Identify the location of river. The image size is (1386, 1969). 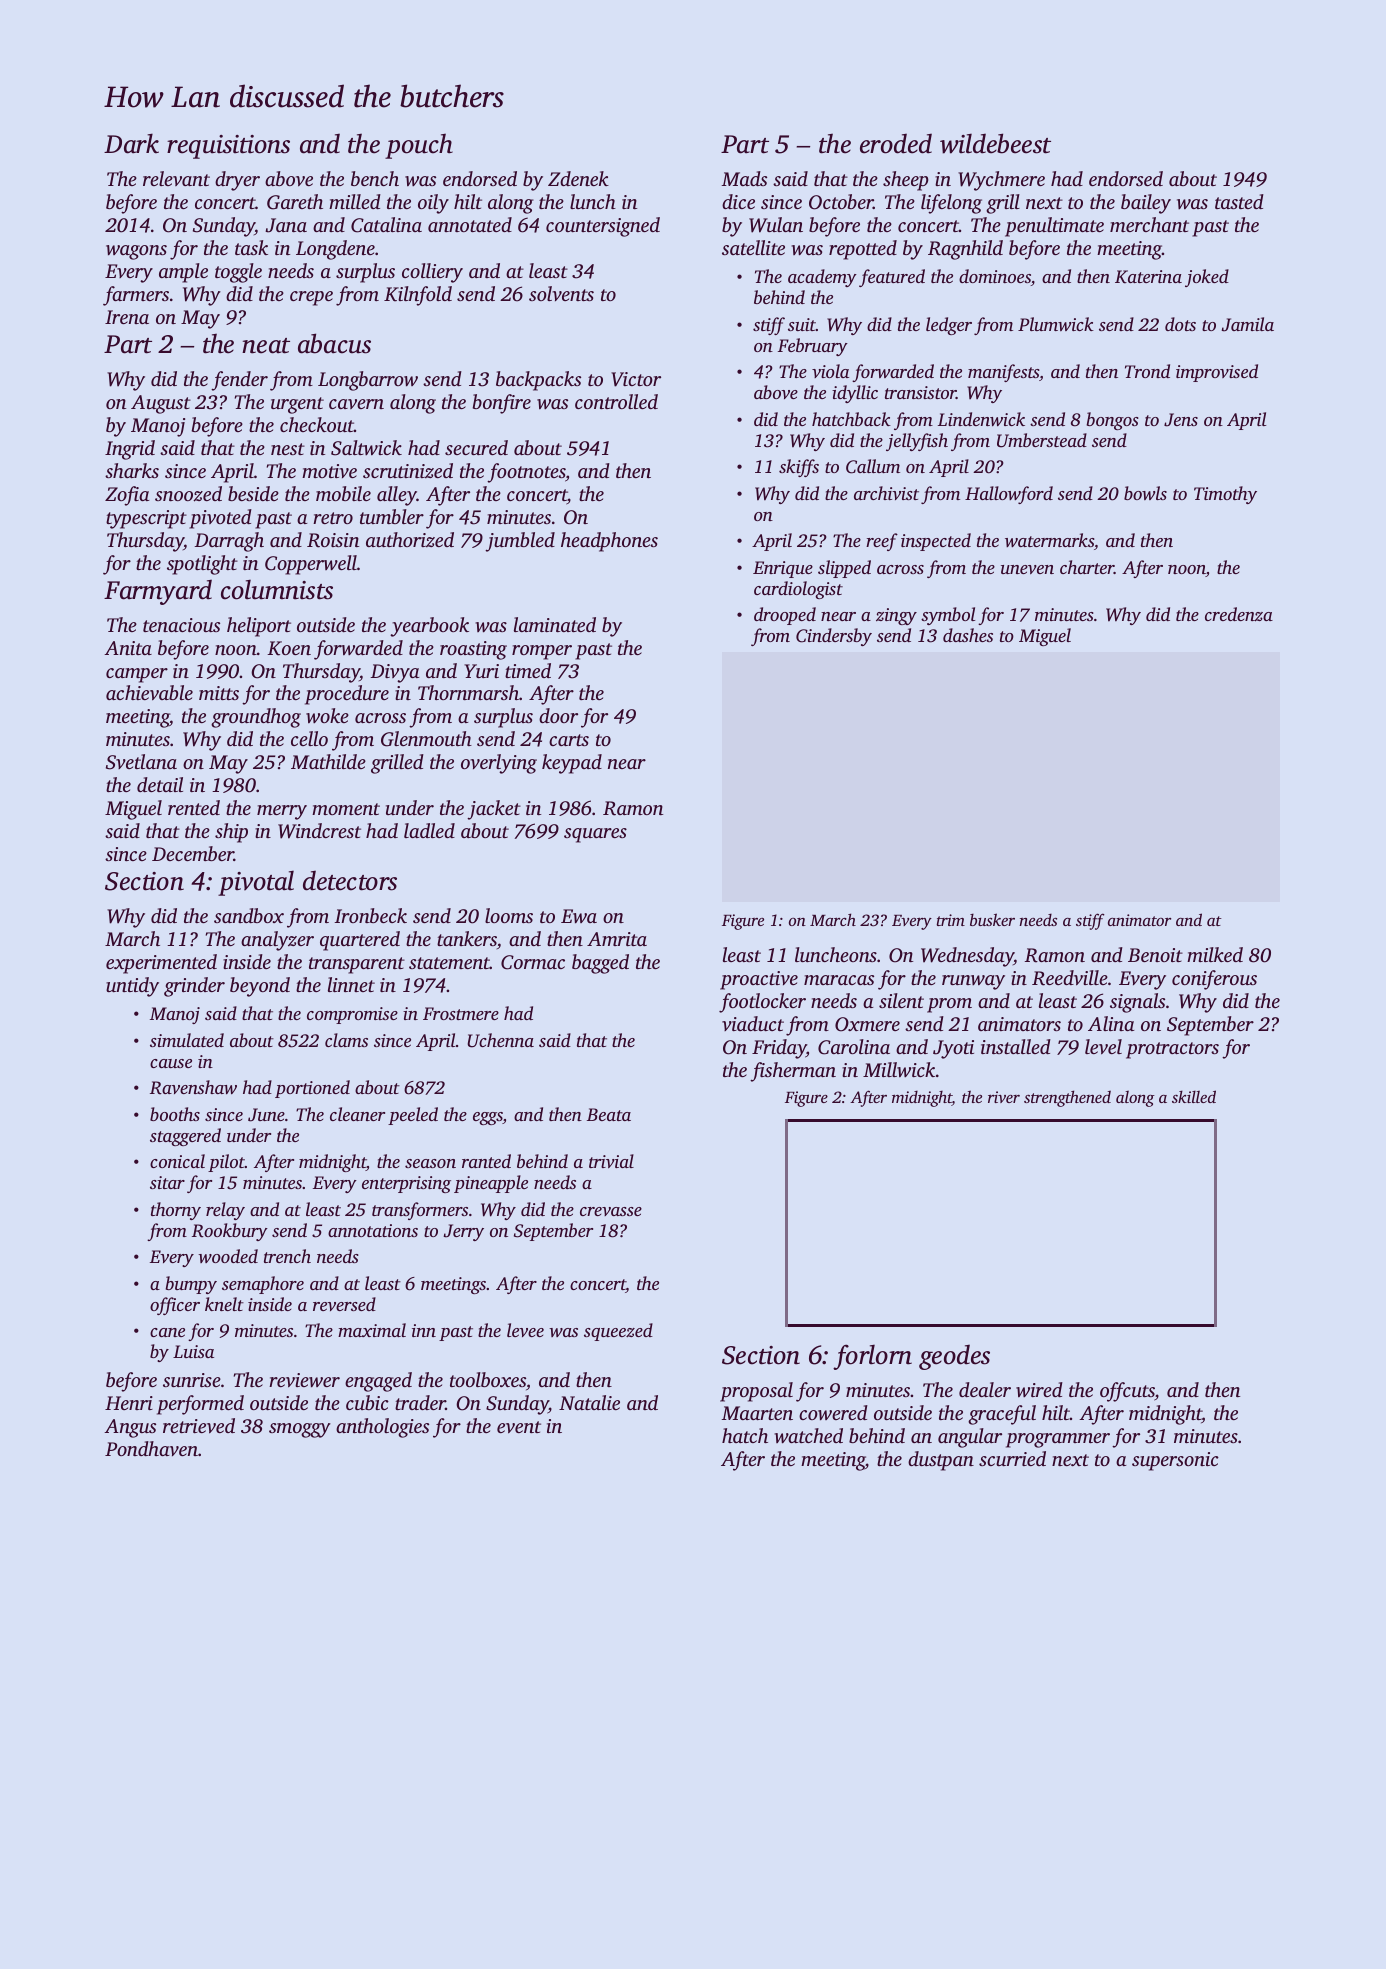
(1004, 1097).
